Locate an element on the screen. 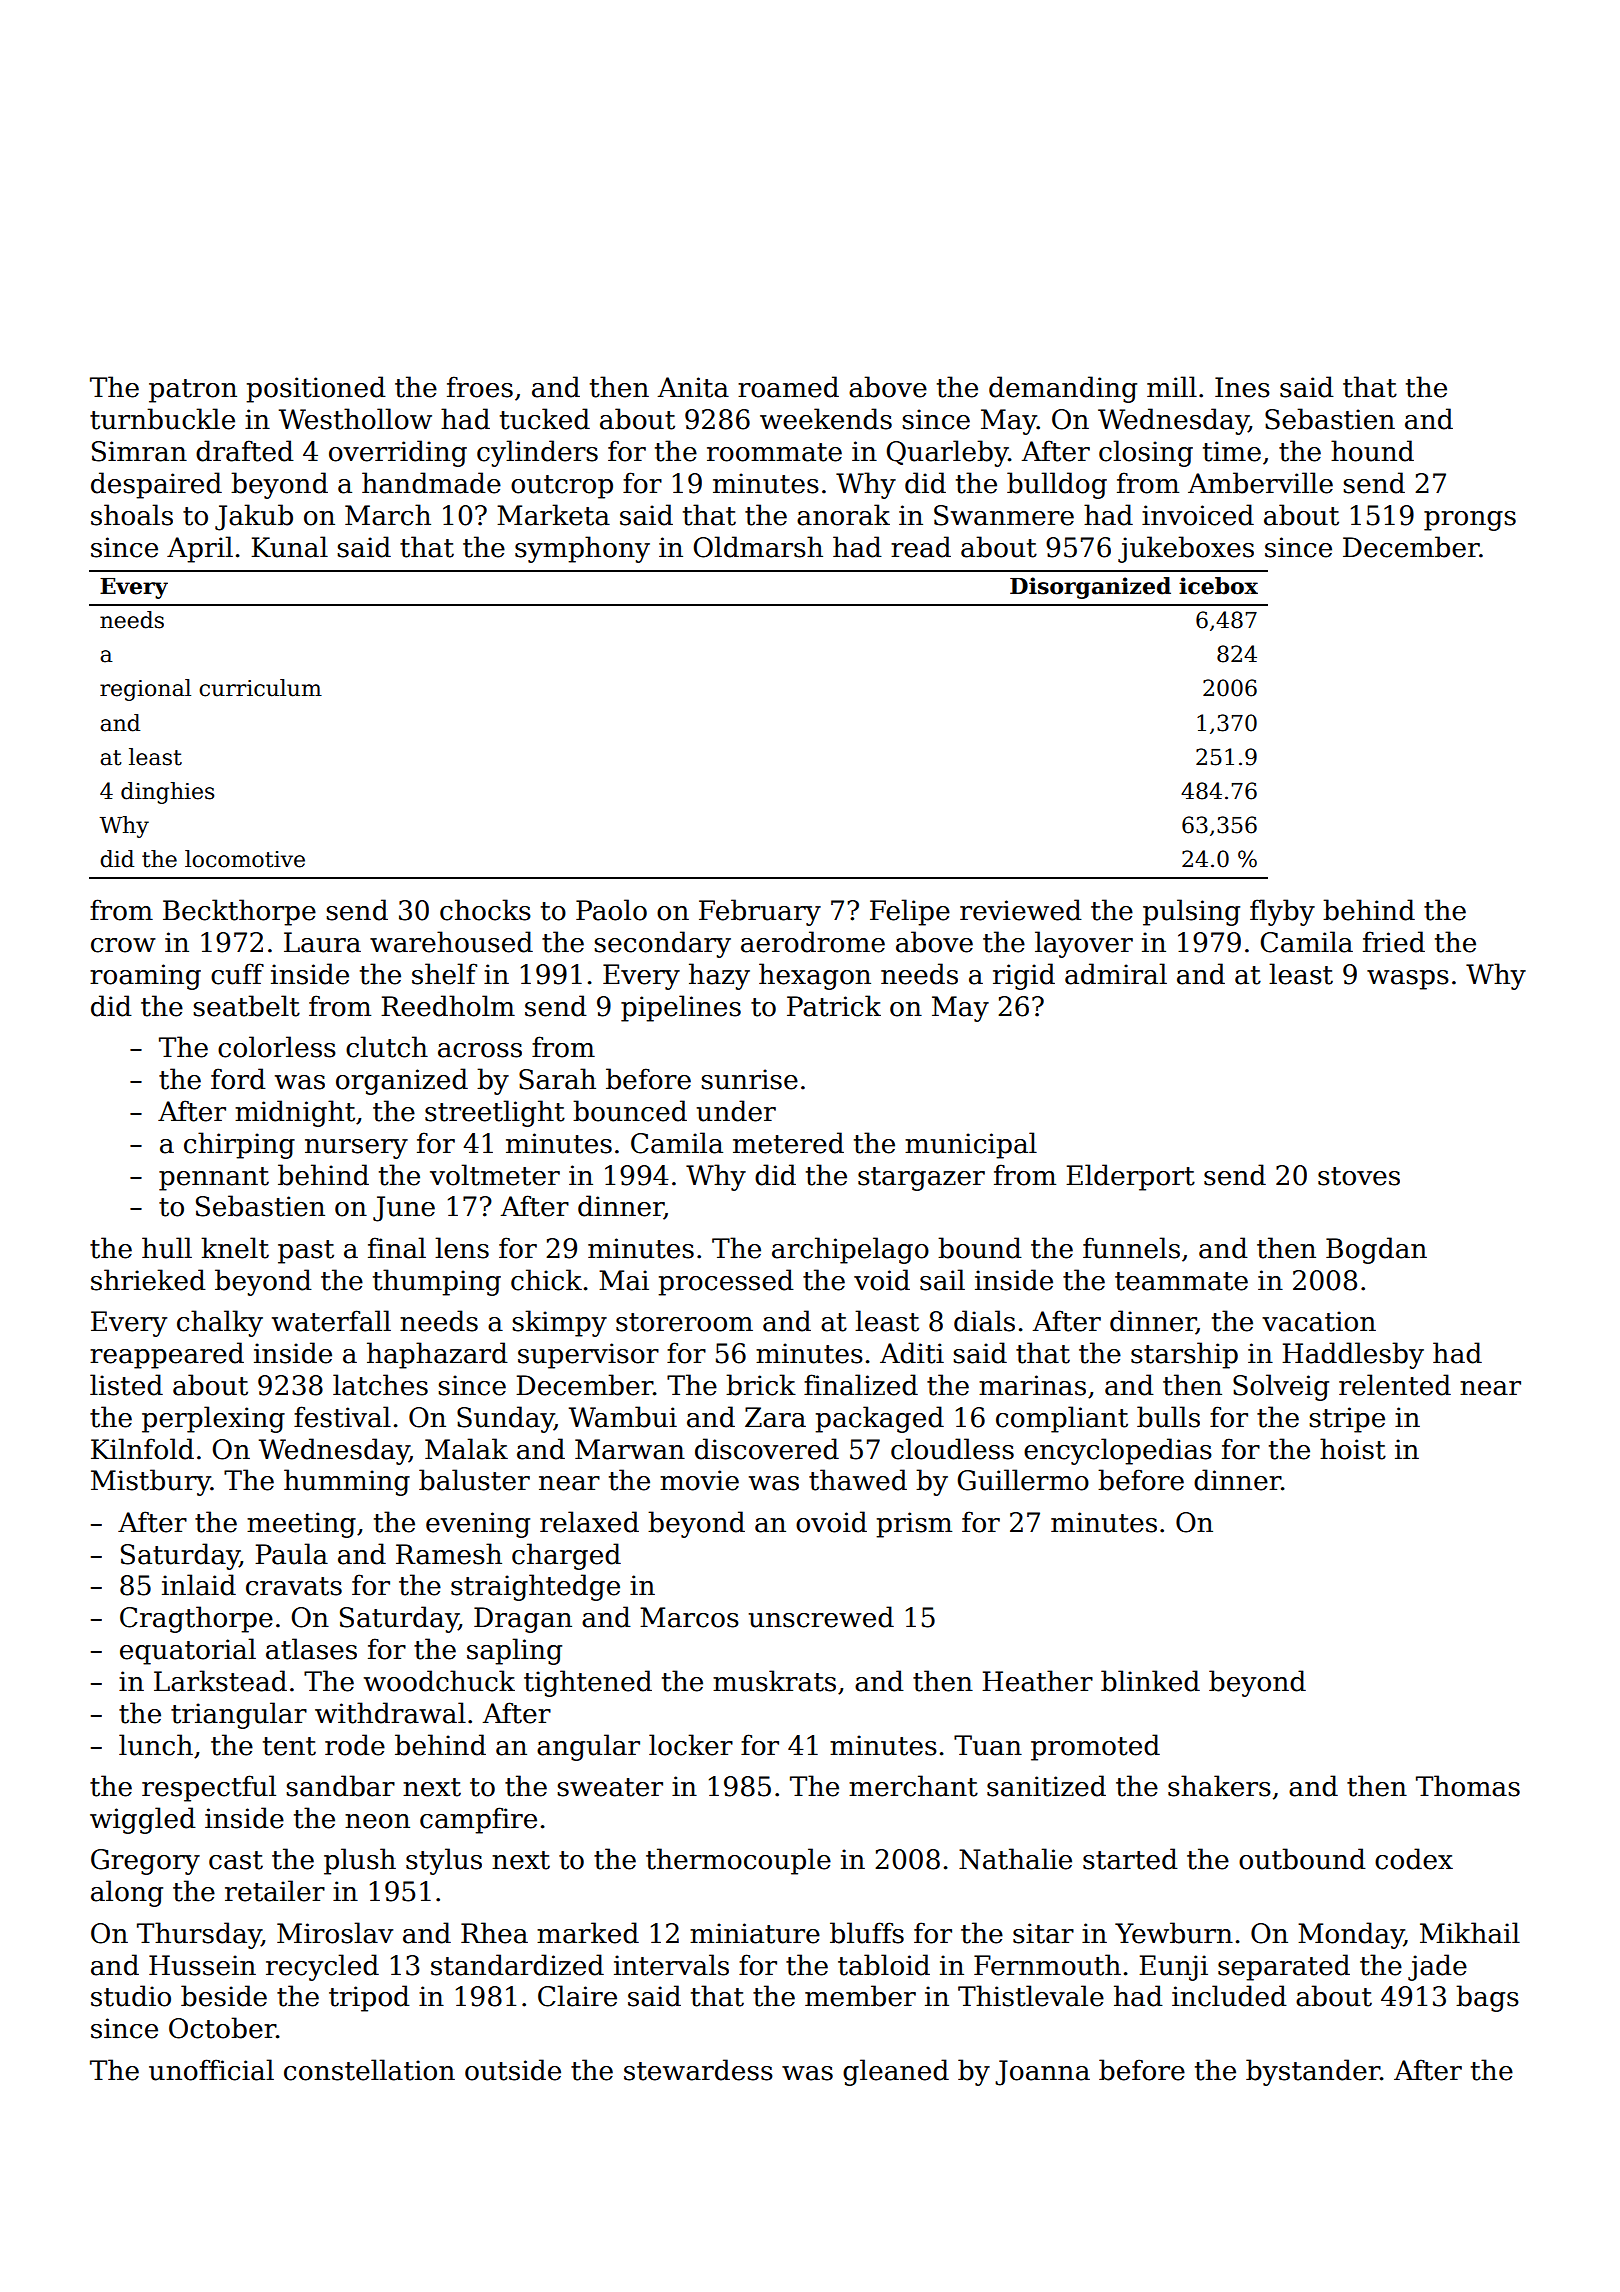 This screenshot has height=2292, width=1620. Mikhail is located at coordinates (1470, 1933).
